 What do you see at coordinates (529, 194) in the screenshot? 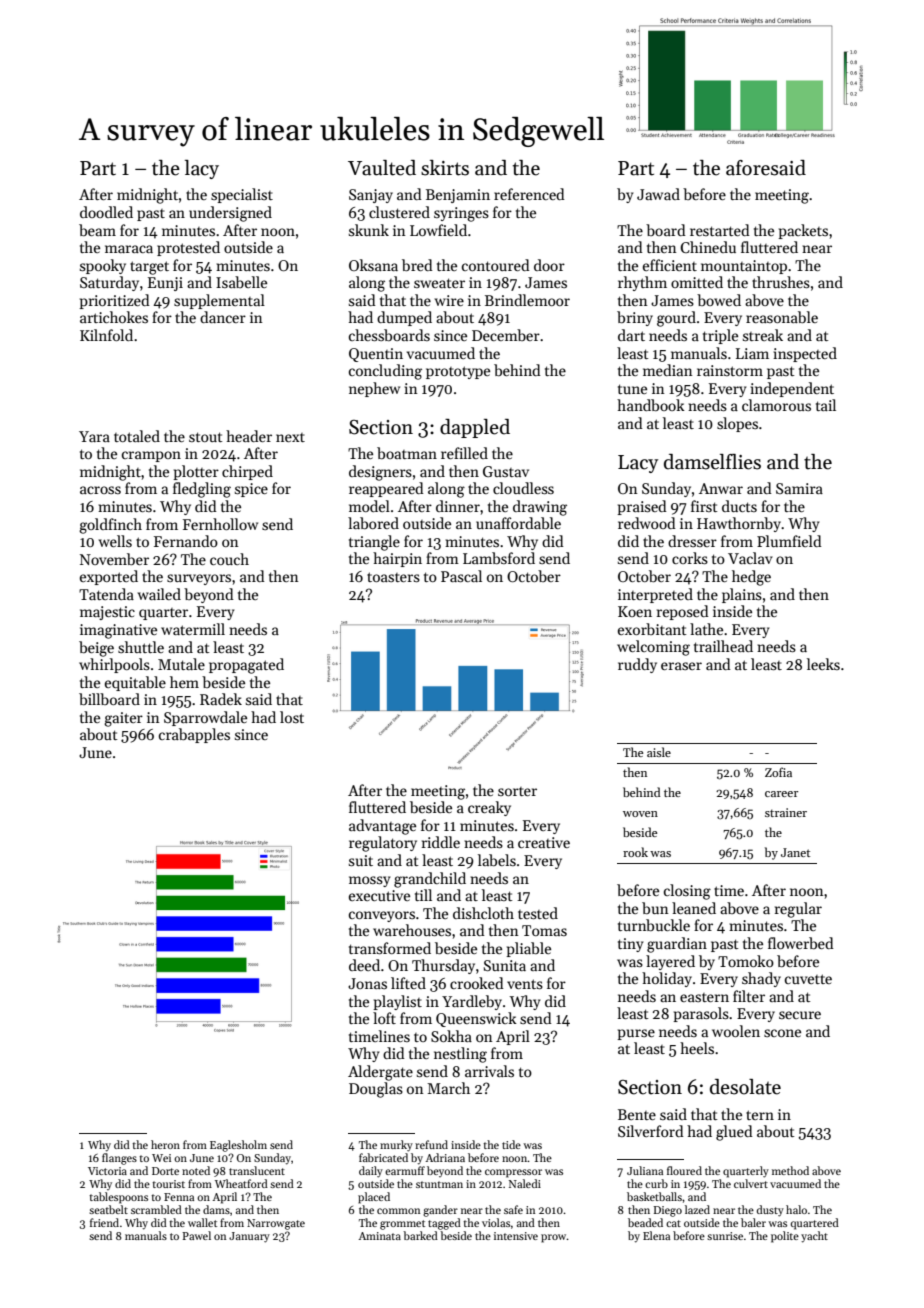
I see `referenced` at bounding box center [529, 194].
